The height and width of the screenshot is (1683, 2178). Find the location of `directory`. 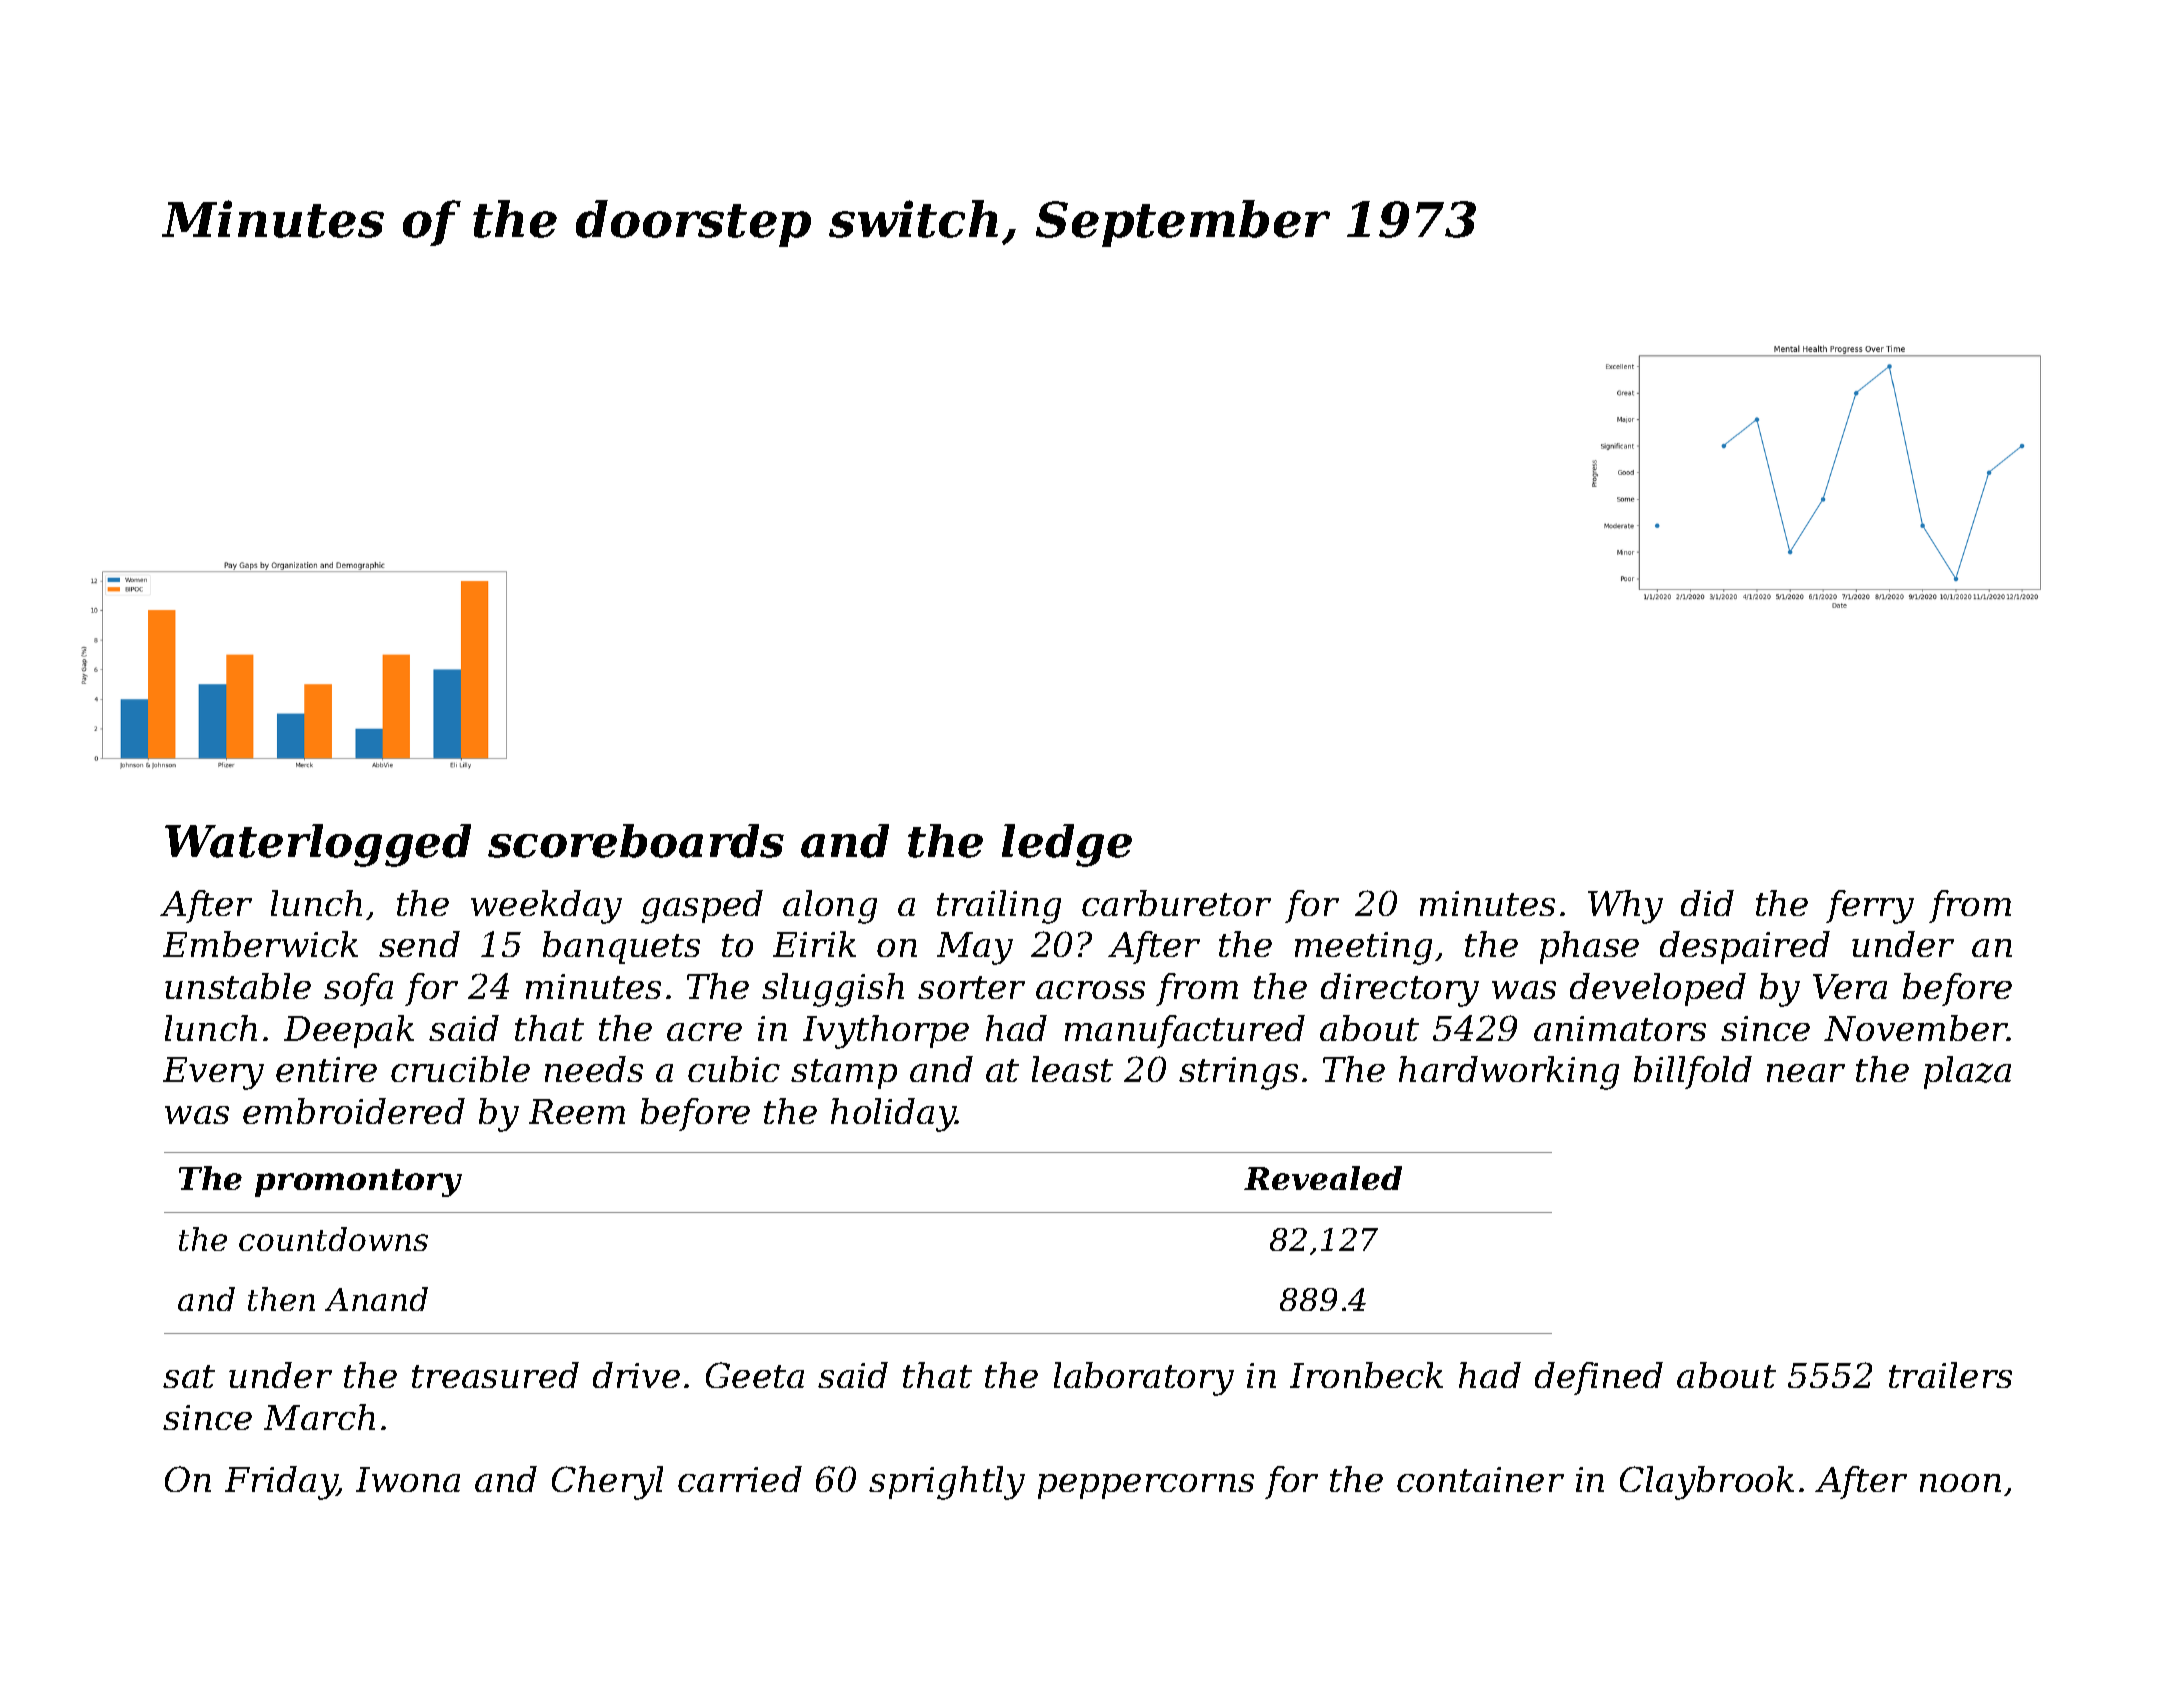

directory is located at coordinates (1400, 990).
